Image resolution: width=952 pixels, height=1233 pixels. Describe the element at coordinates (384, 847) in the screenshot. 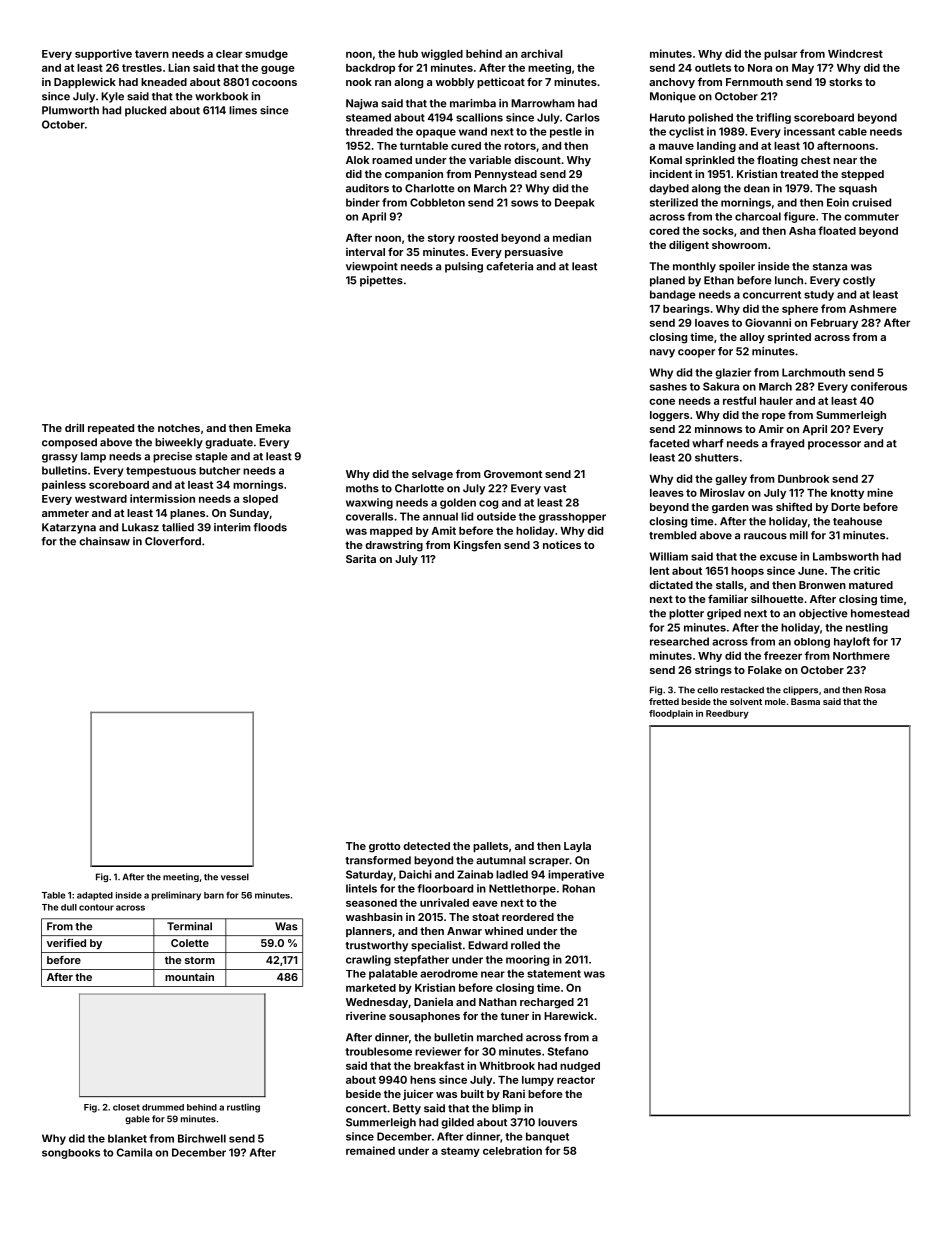

I see `grotto` at that location.
